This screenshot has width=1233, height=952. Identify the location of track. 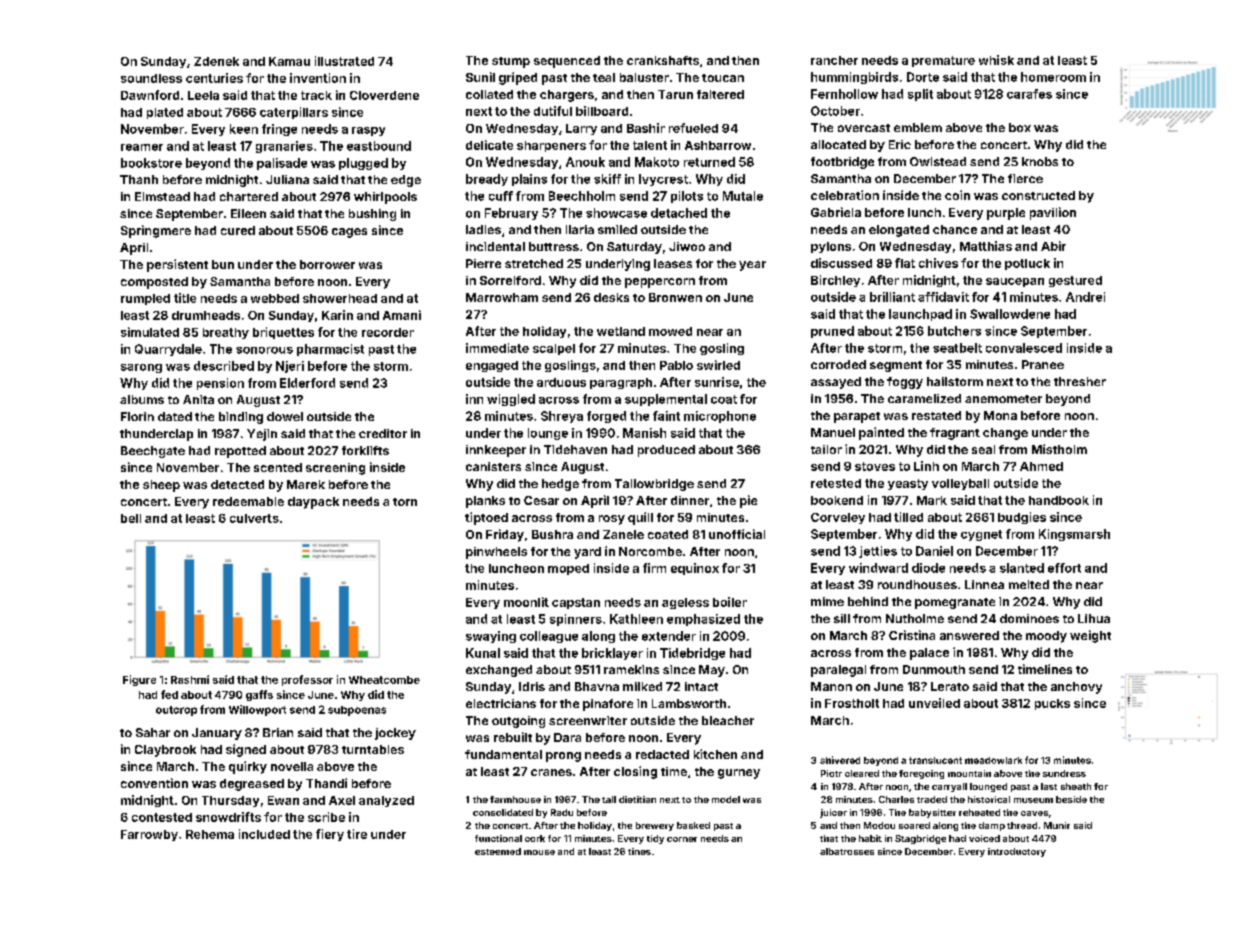
(316, 95).
